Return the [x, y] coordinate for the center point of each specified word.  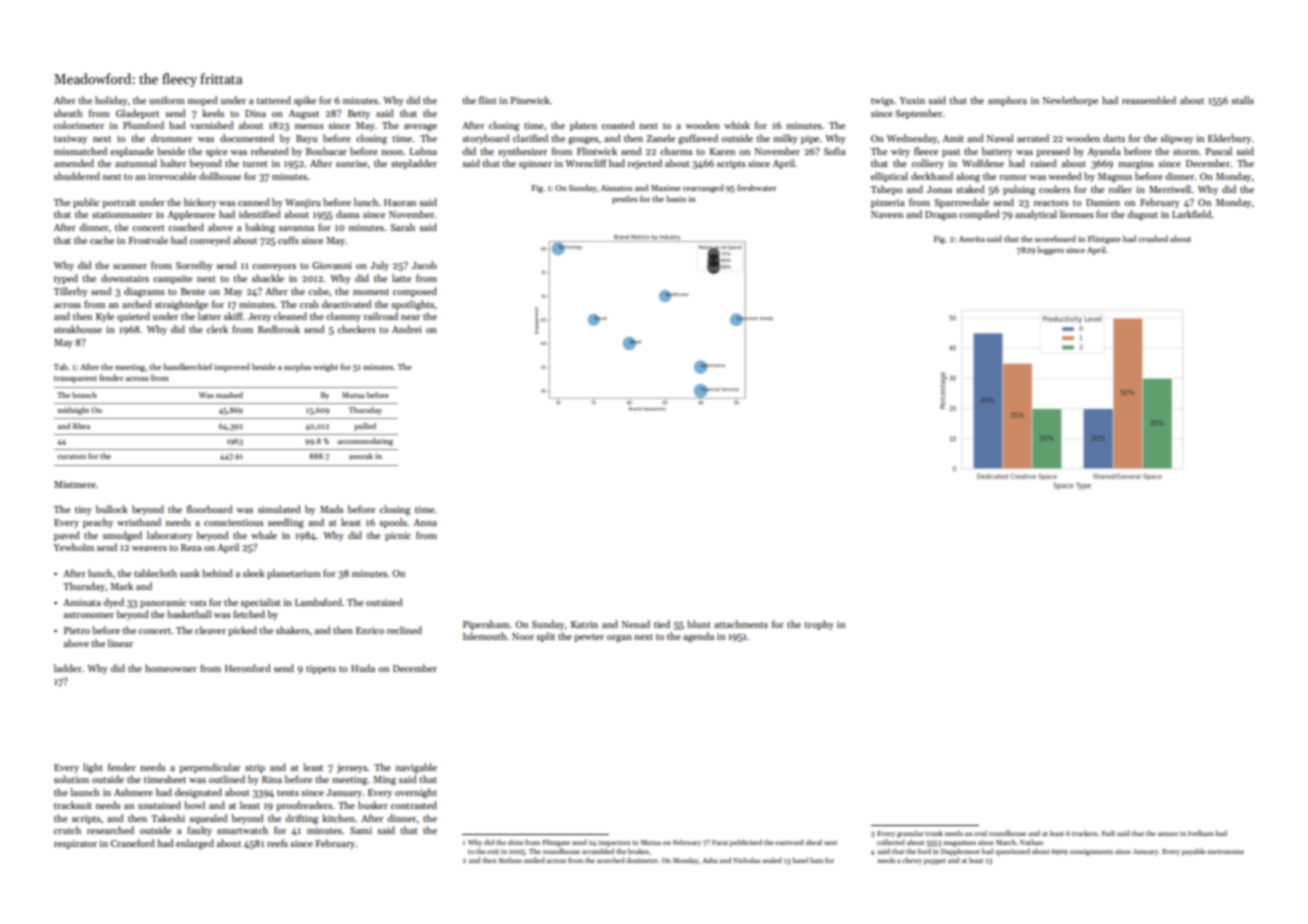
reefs [277, 843]
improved [232, 367]
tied [662, 624]
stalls [1242, 100]
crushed [1153, 238]
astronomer [89, 615]
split [545, 637]
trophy [819, 625]
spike [305, 101]
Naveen [887, 214]
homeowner [171, 668]
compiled [979, 215]
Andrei [407, 329]
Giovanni [332, 265]
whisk [737, 125]
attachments [741, 624]
